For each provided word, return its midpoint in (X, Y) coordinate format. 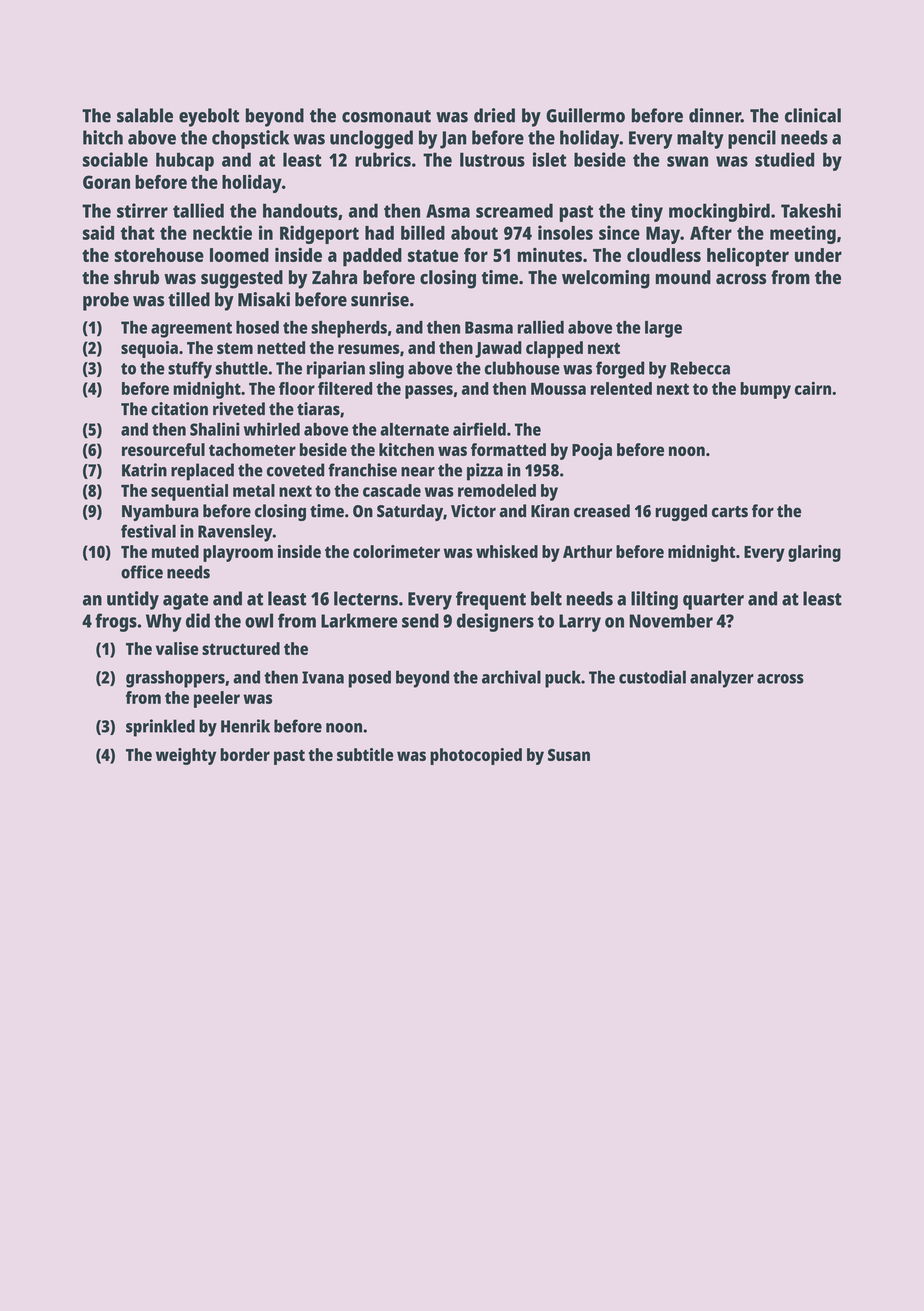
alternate (414, 429)
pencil (752, 139)
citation (179, 409)
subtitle (365, 754)
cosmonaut (386, 116)
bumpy (765, 390)
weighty (186, 756)
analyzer (722, 679)
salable (145, 115)
